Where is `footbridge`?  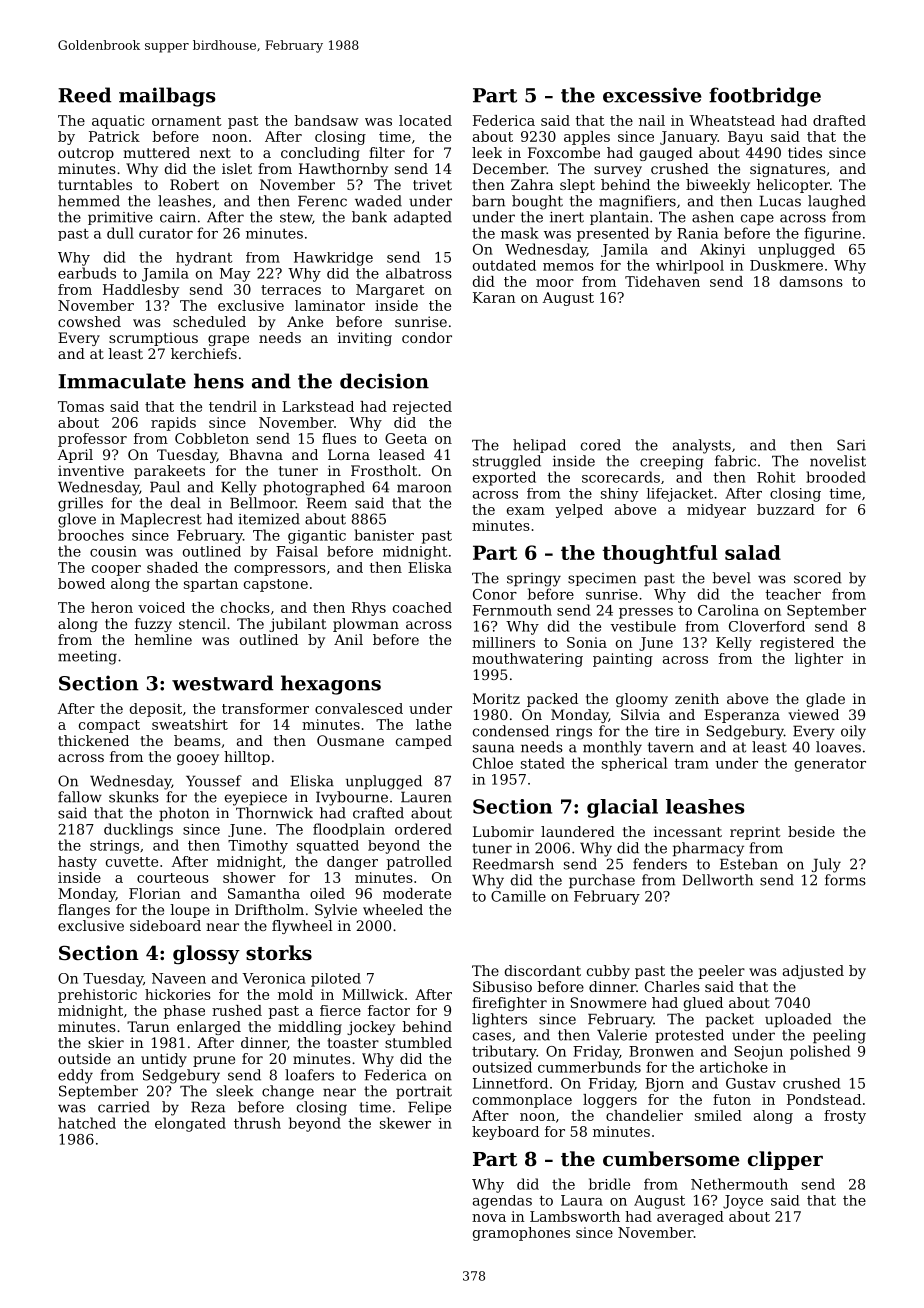 footbridge is located at coordinates (765, 97).
